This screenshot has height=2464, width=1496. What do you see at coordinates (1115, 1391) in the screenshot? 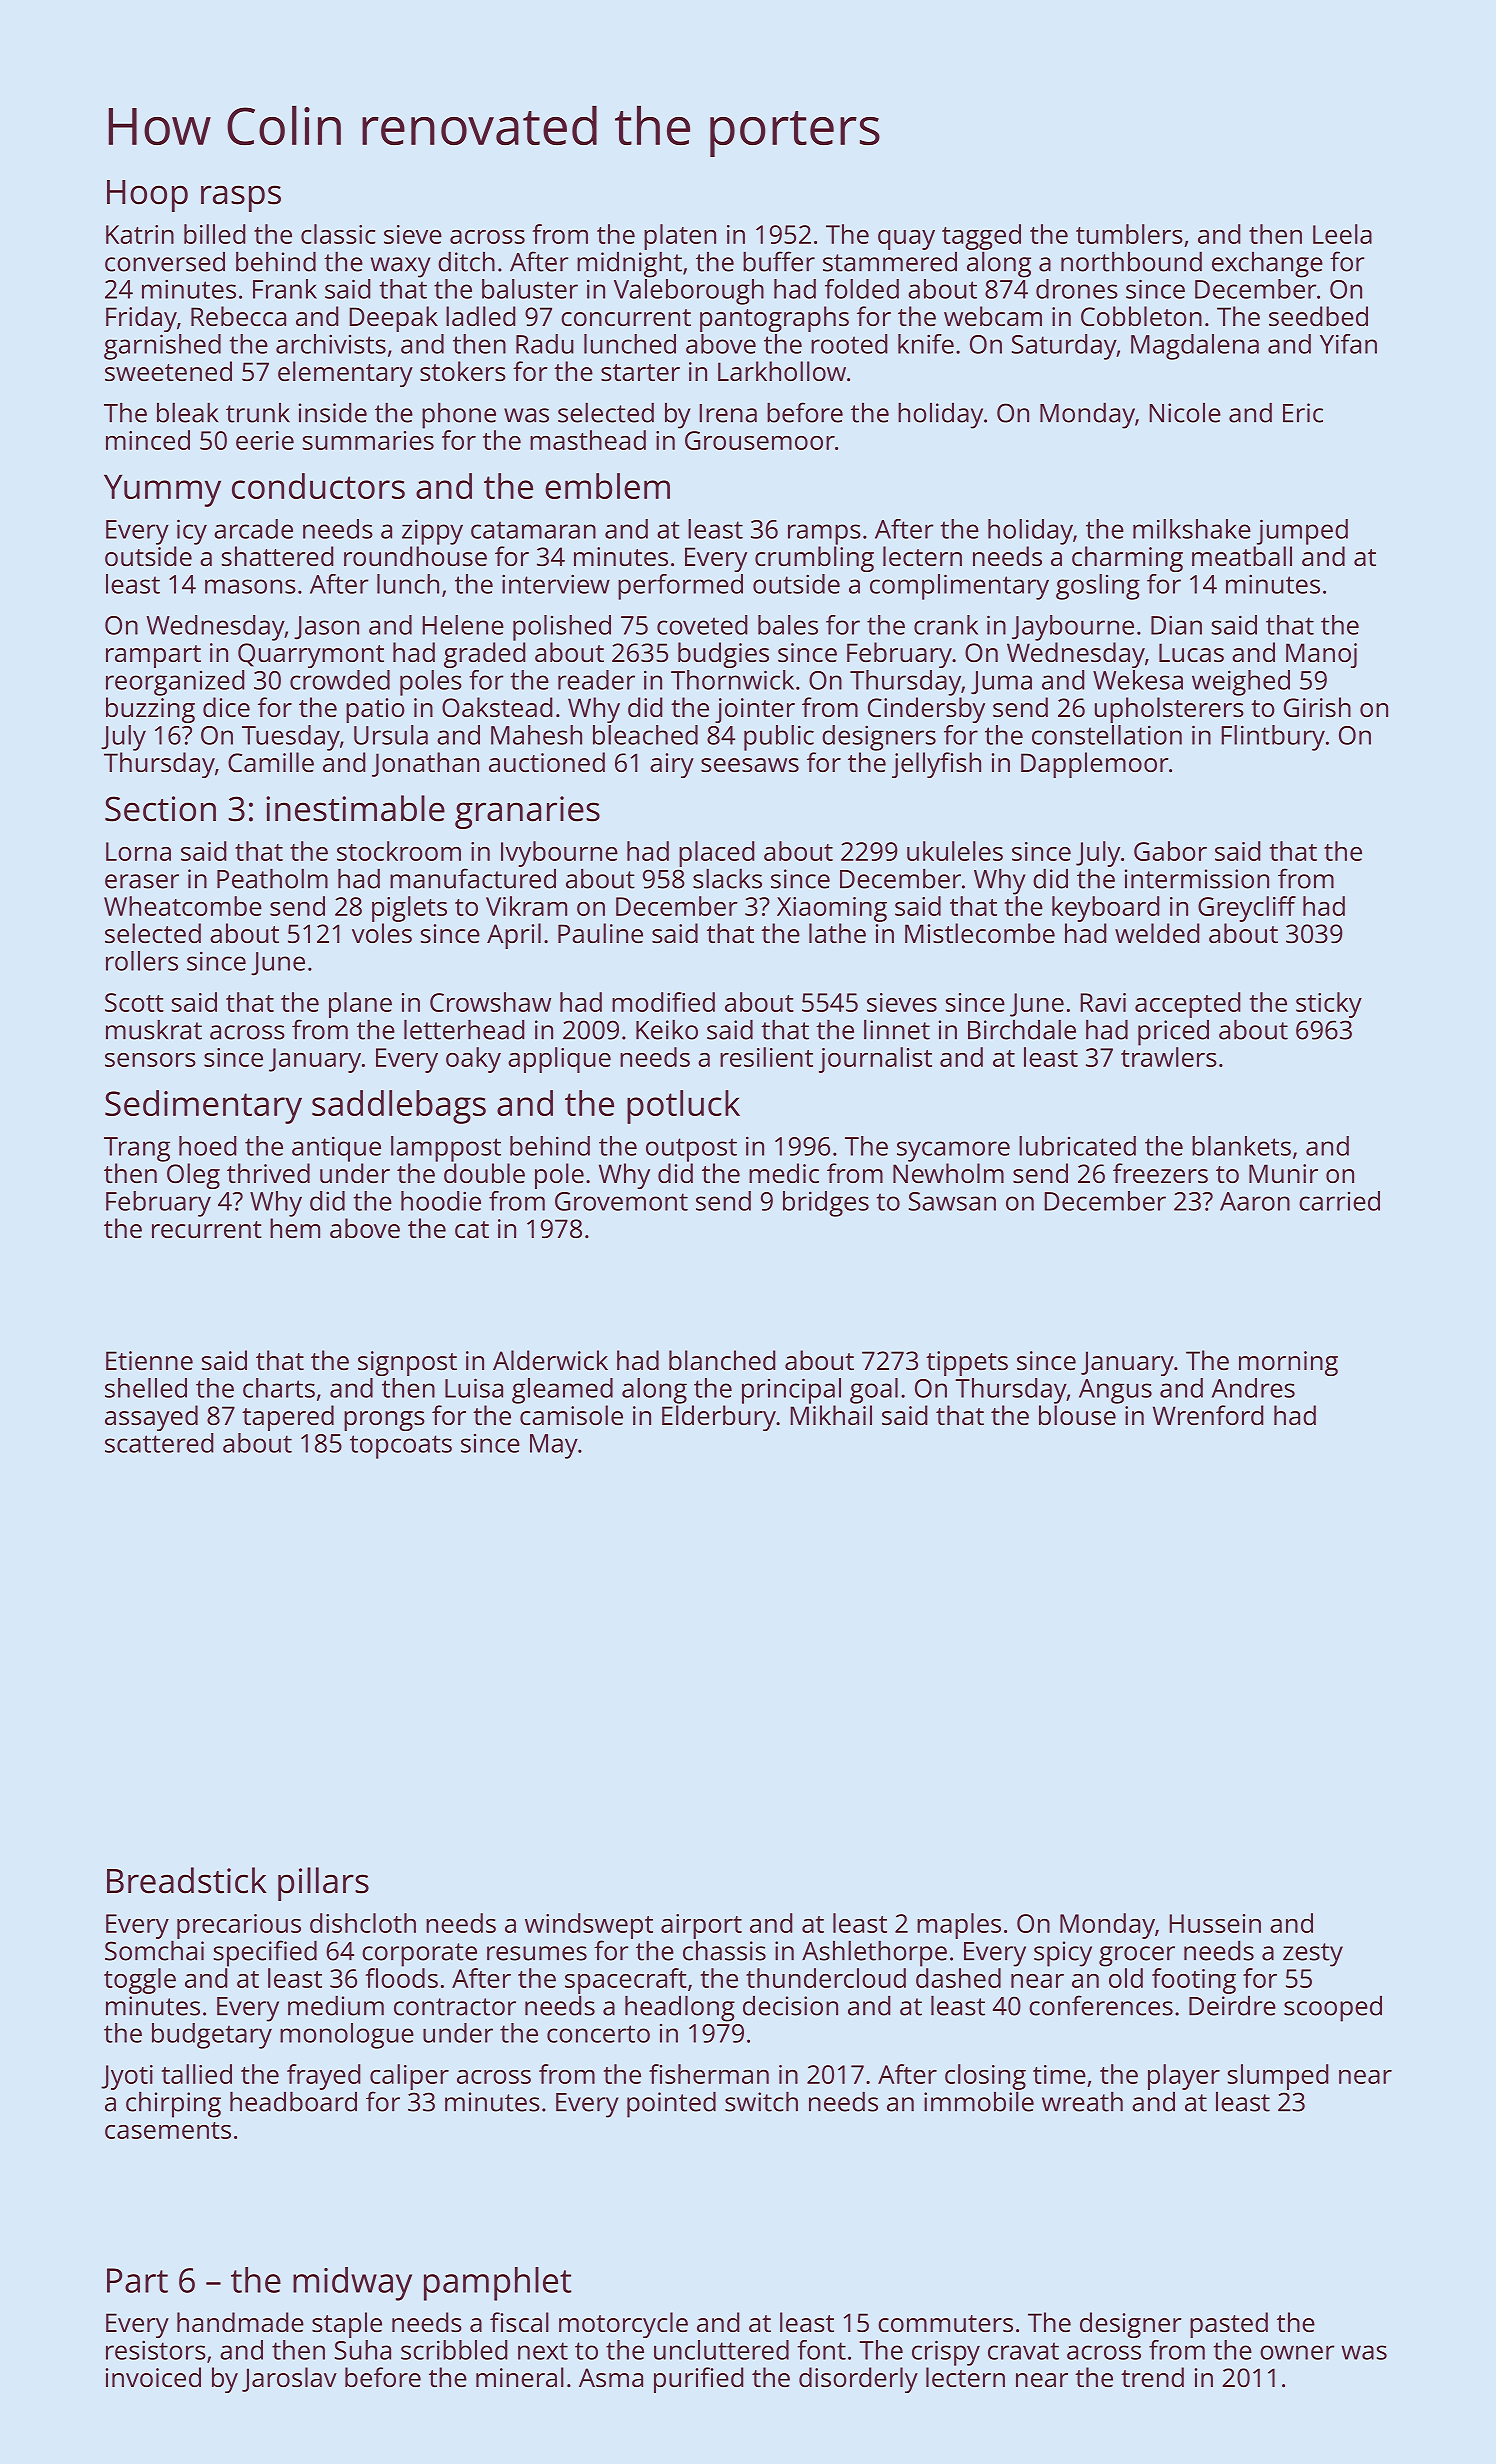
I see `Angus` at bounding box center [1115, 1391].
